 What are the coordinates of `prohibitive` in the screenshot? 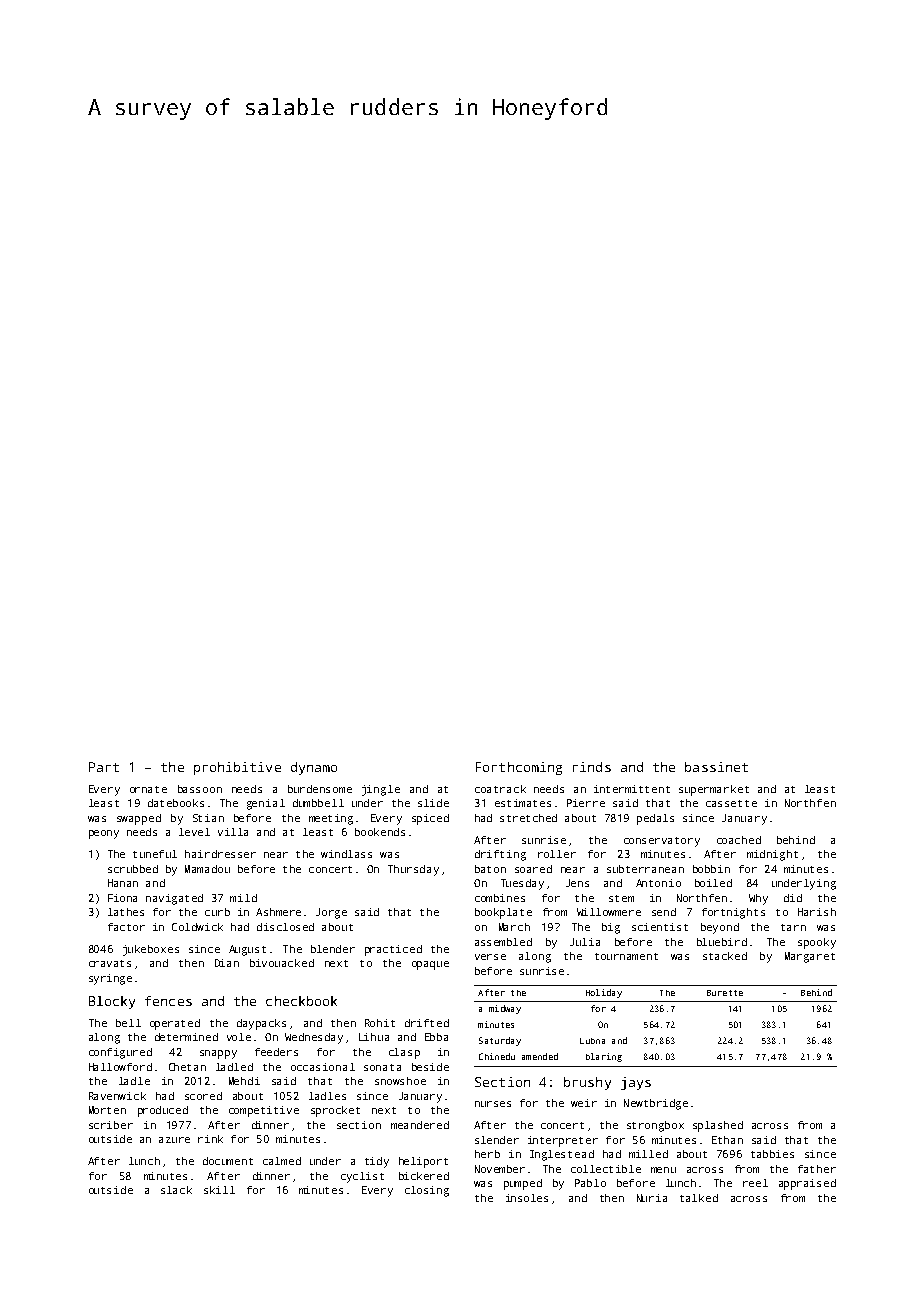 It's located at (237, 768).
